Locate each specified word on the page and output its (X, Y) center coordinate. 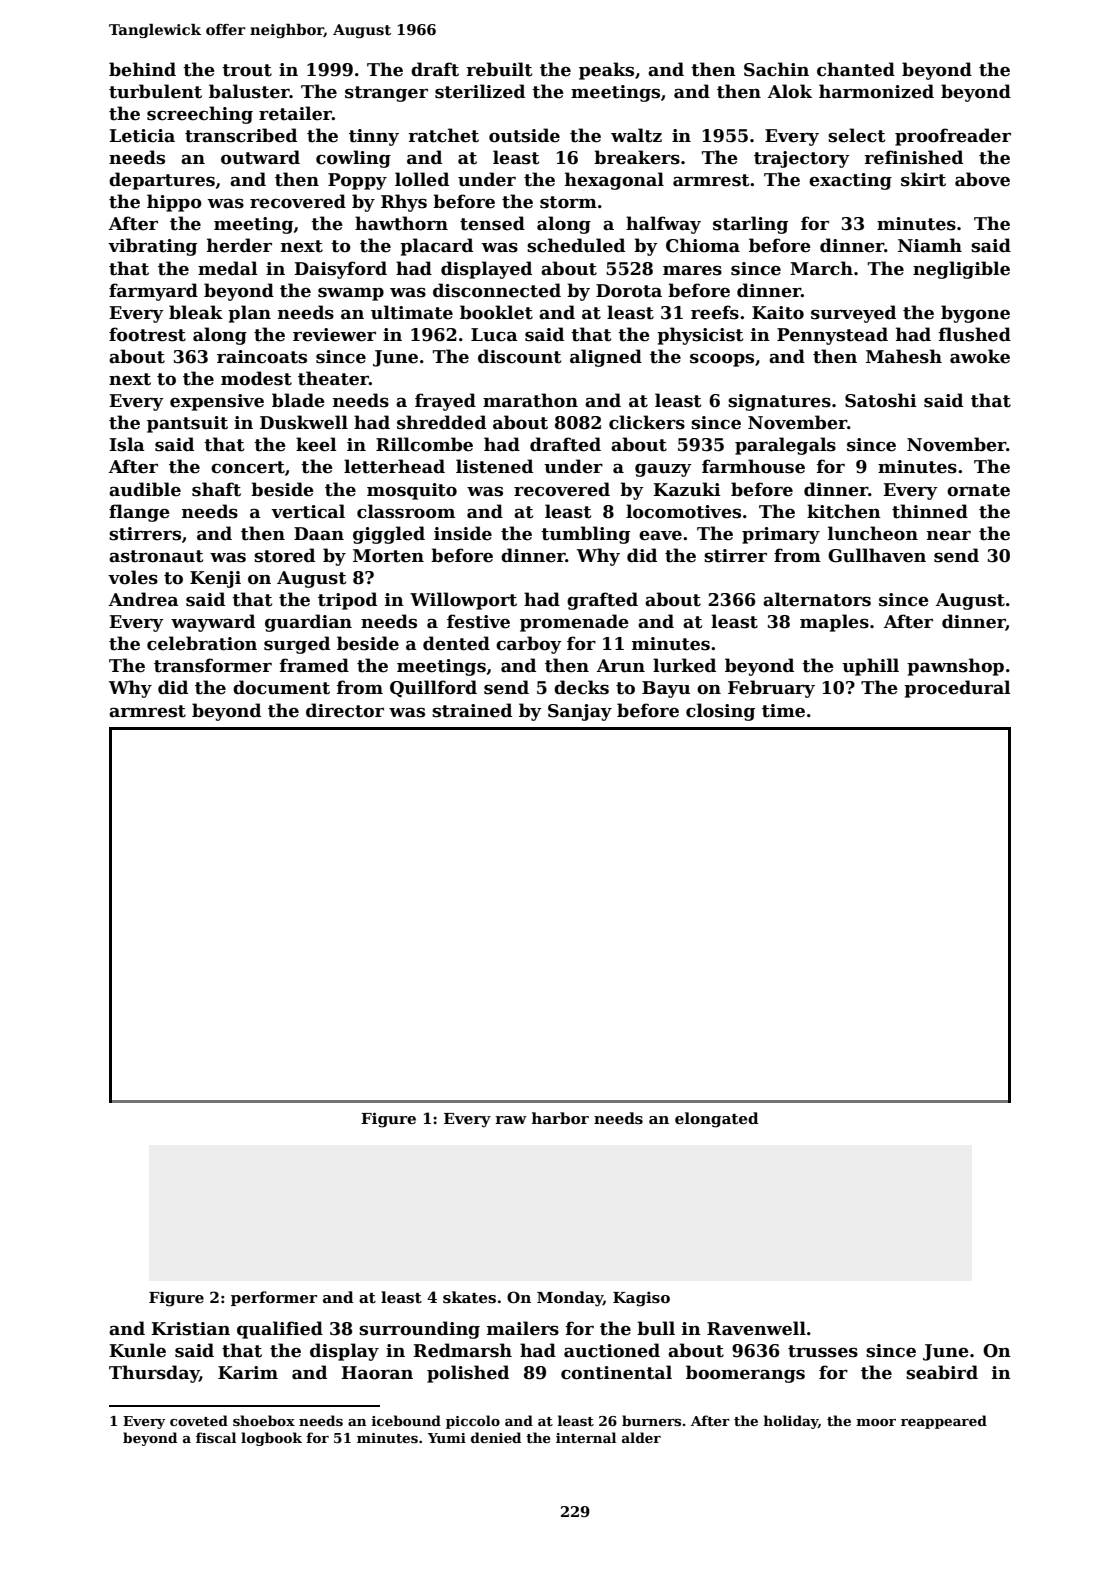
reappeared (944, 1422)
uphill (870, 667)
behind (142, 69)
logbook (271, 1439)
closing (720, 712)
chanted (856, 69)
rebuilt (499, 69)
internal (586, 1437)
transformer (213, 665)
